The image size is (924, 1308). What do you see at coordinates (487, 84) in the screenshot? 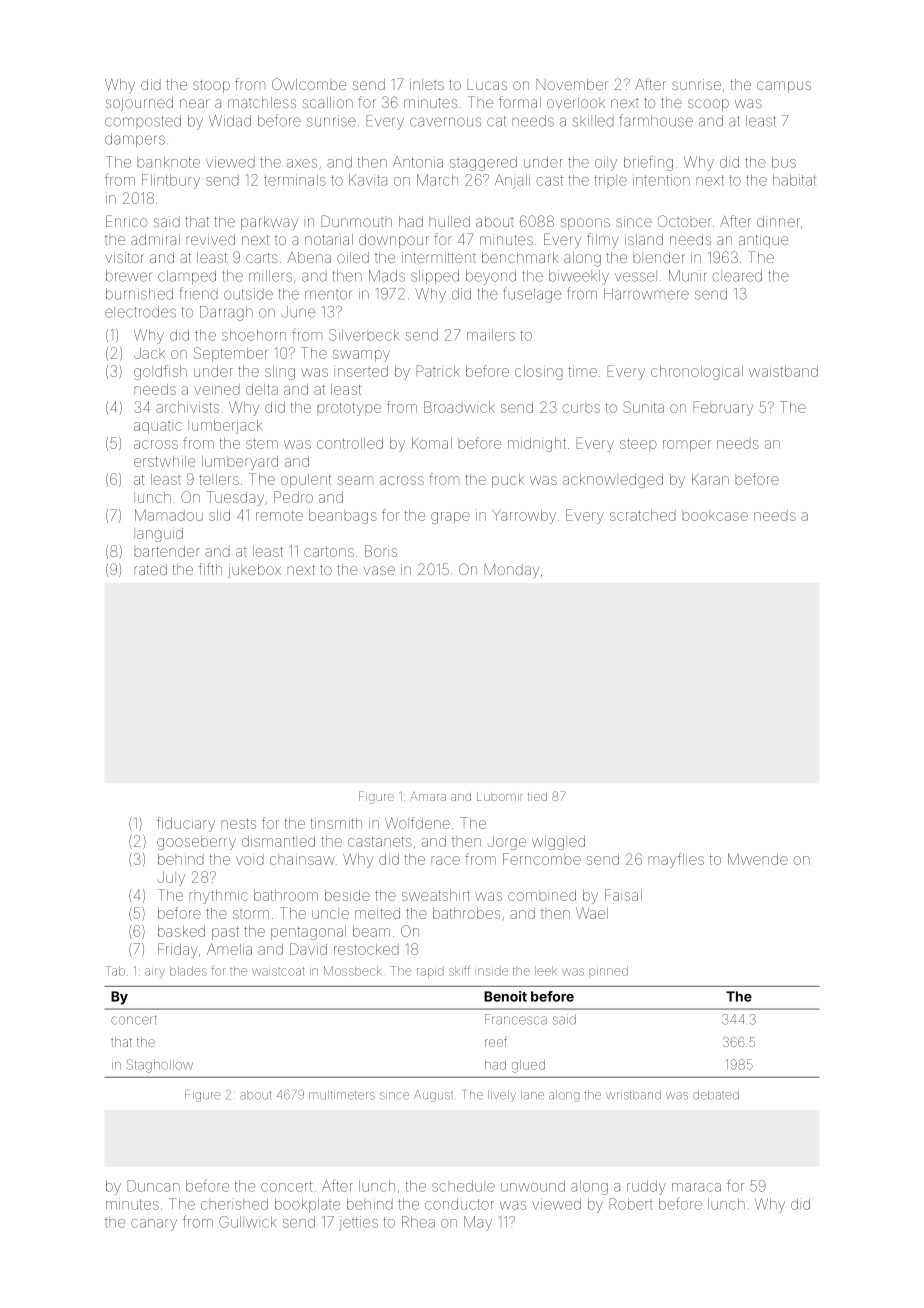
I see `Lucas` at bounding box center [487, 84].
